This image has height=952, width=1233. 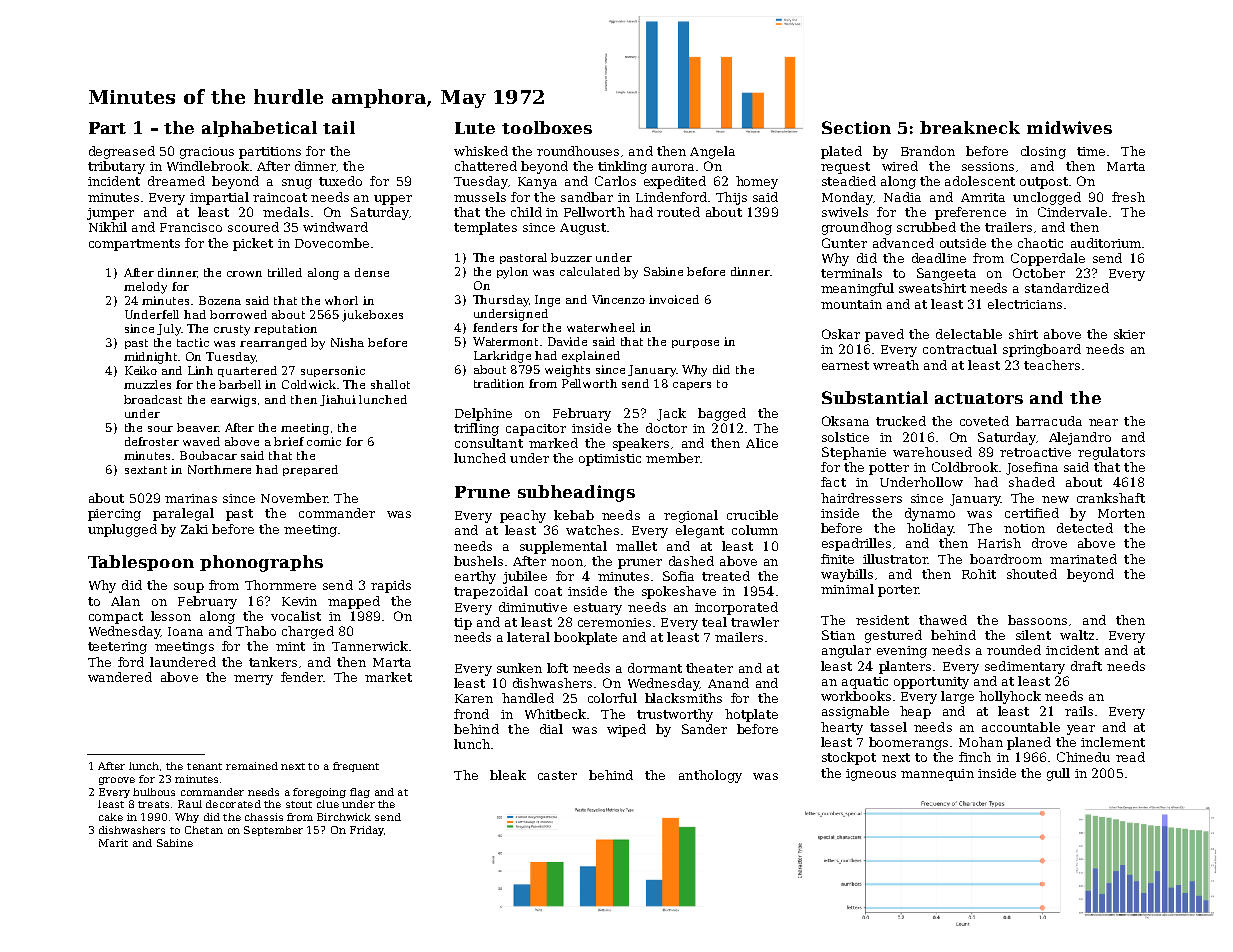 I want to click on Vincenzo, so click(x=618, y=299).
